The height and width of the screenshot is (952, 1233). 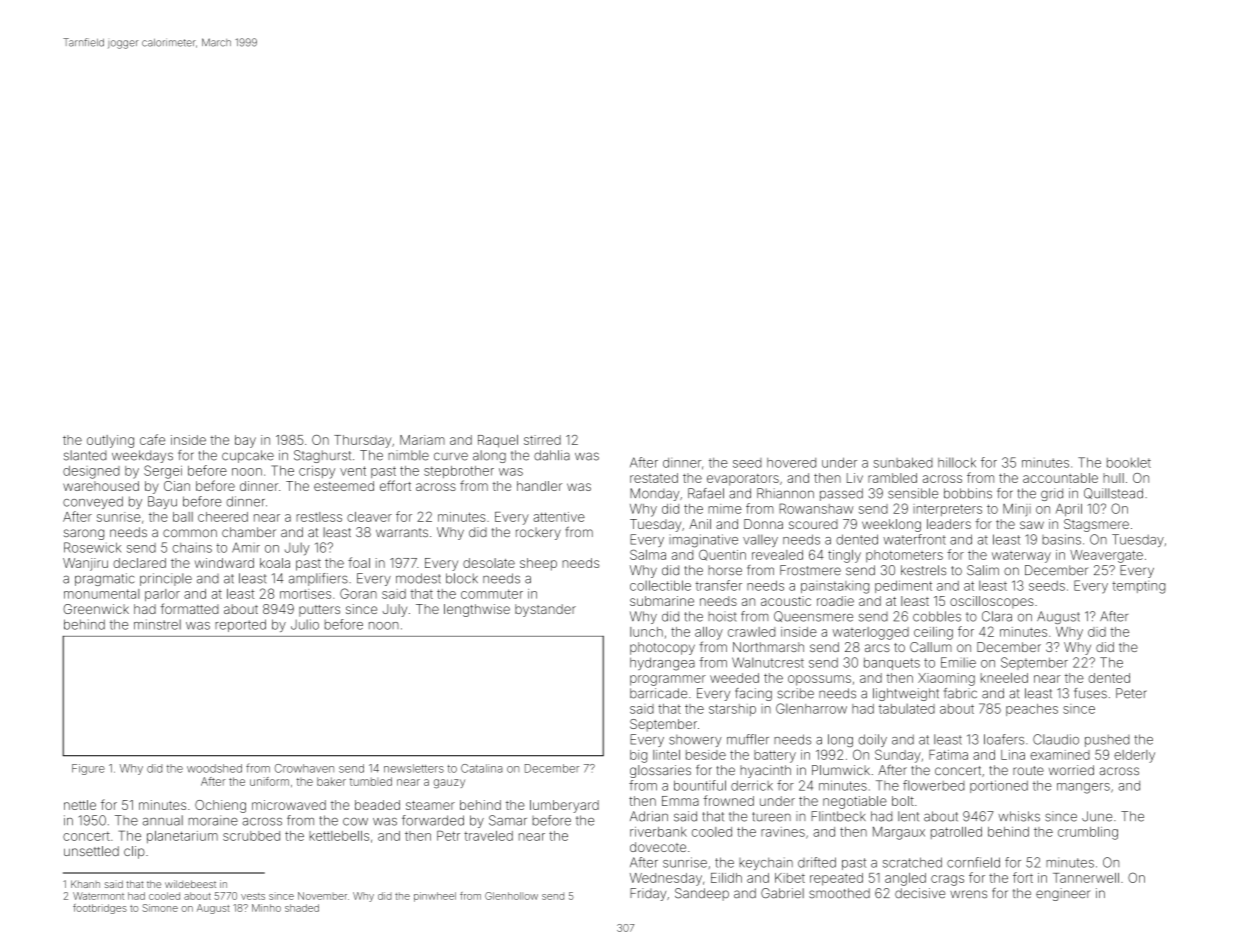 I want to click on leaders, so click(x=949, y=524).
